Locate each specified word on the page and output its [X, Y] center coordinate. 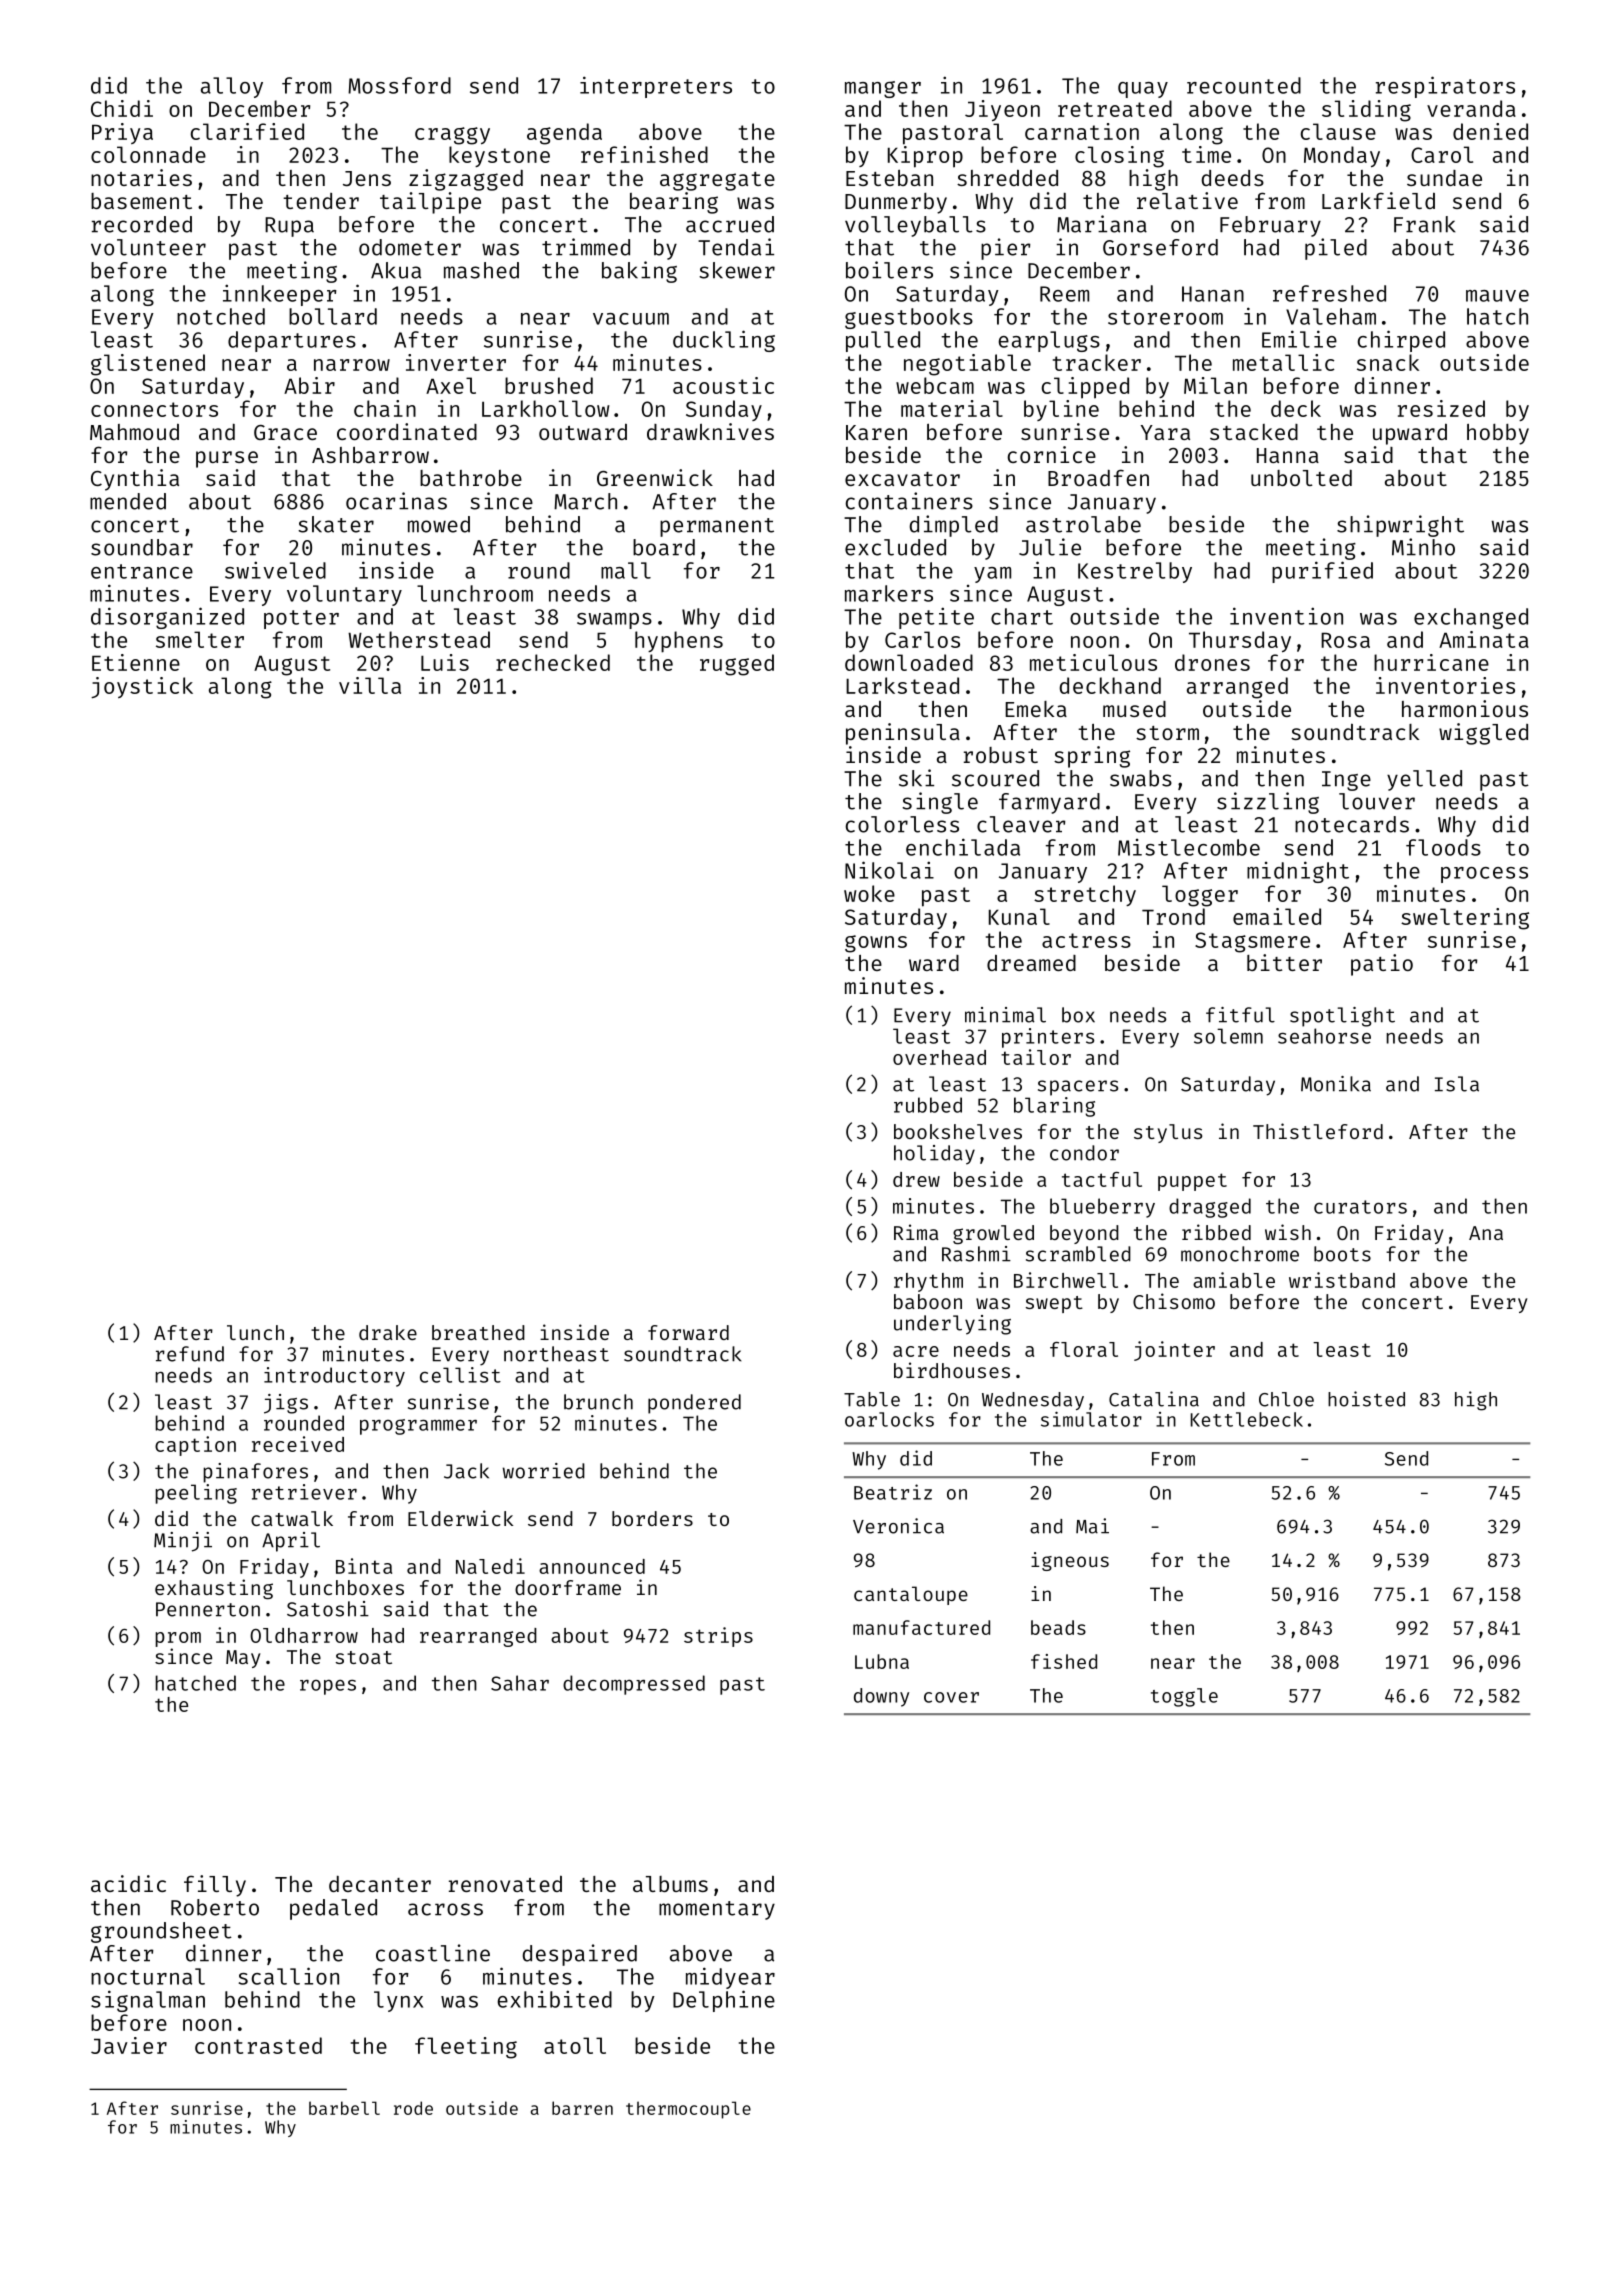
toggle [1184, 1697]
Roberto [215, 1907]
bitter [1284, 962]
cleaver [1021, 824]
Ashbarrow [370, 454]
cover [951, 1697]
